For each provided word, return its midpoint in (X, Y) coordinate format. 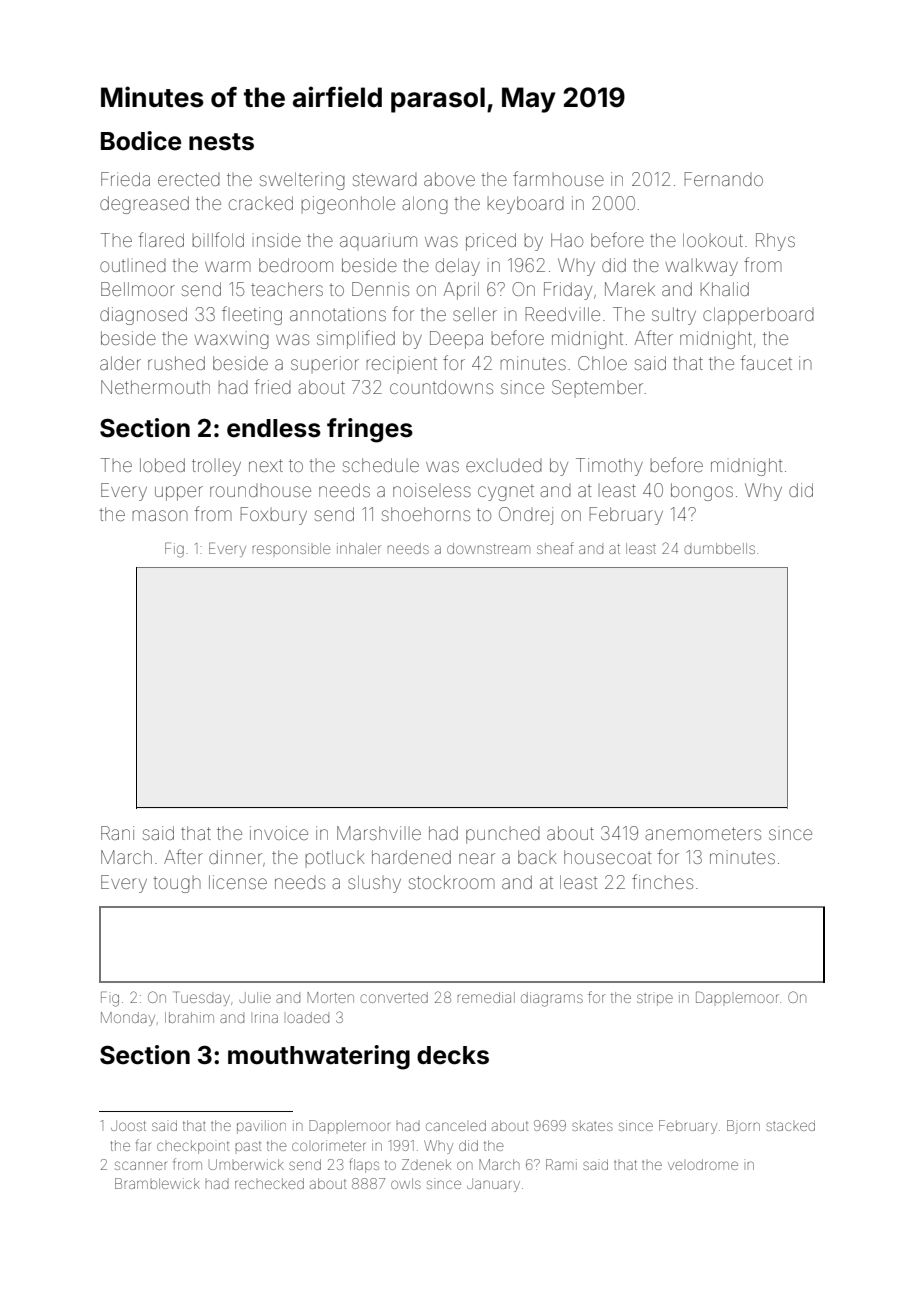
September (597, 388)
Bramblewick (157, 1183)
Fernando (724, 179)
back (537, 857)
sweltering (302, 181)
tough (177, 884)
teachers (287, 289)
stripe (655, 999)
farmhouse (558, 178)
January (493, 1185)
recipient (402, 364)
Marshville (379, 833)
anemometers (703, 833)
